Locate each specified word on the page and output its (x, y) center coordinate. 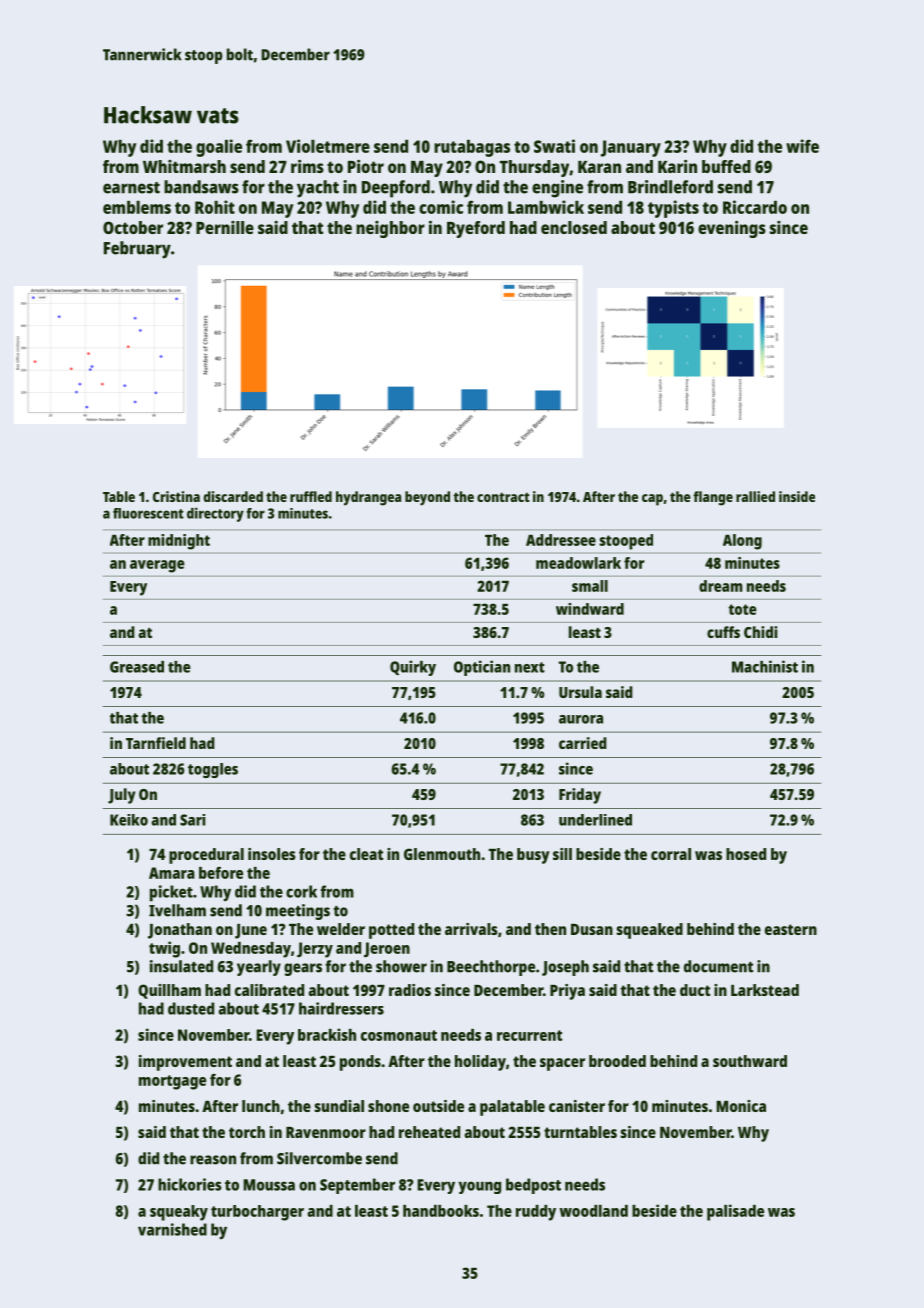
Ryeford (476, 229)
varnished (172, 1229)
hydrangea (368, 498)
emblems (137, 207)
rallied (755, 496)
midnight (179, 542)
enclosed (574, 227)
